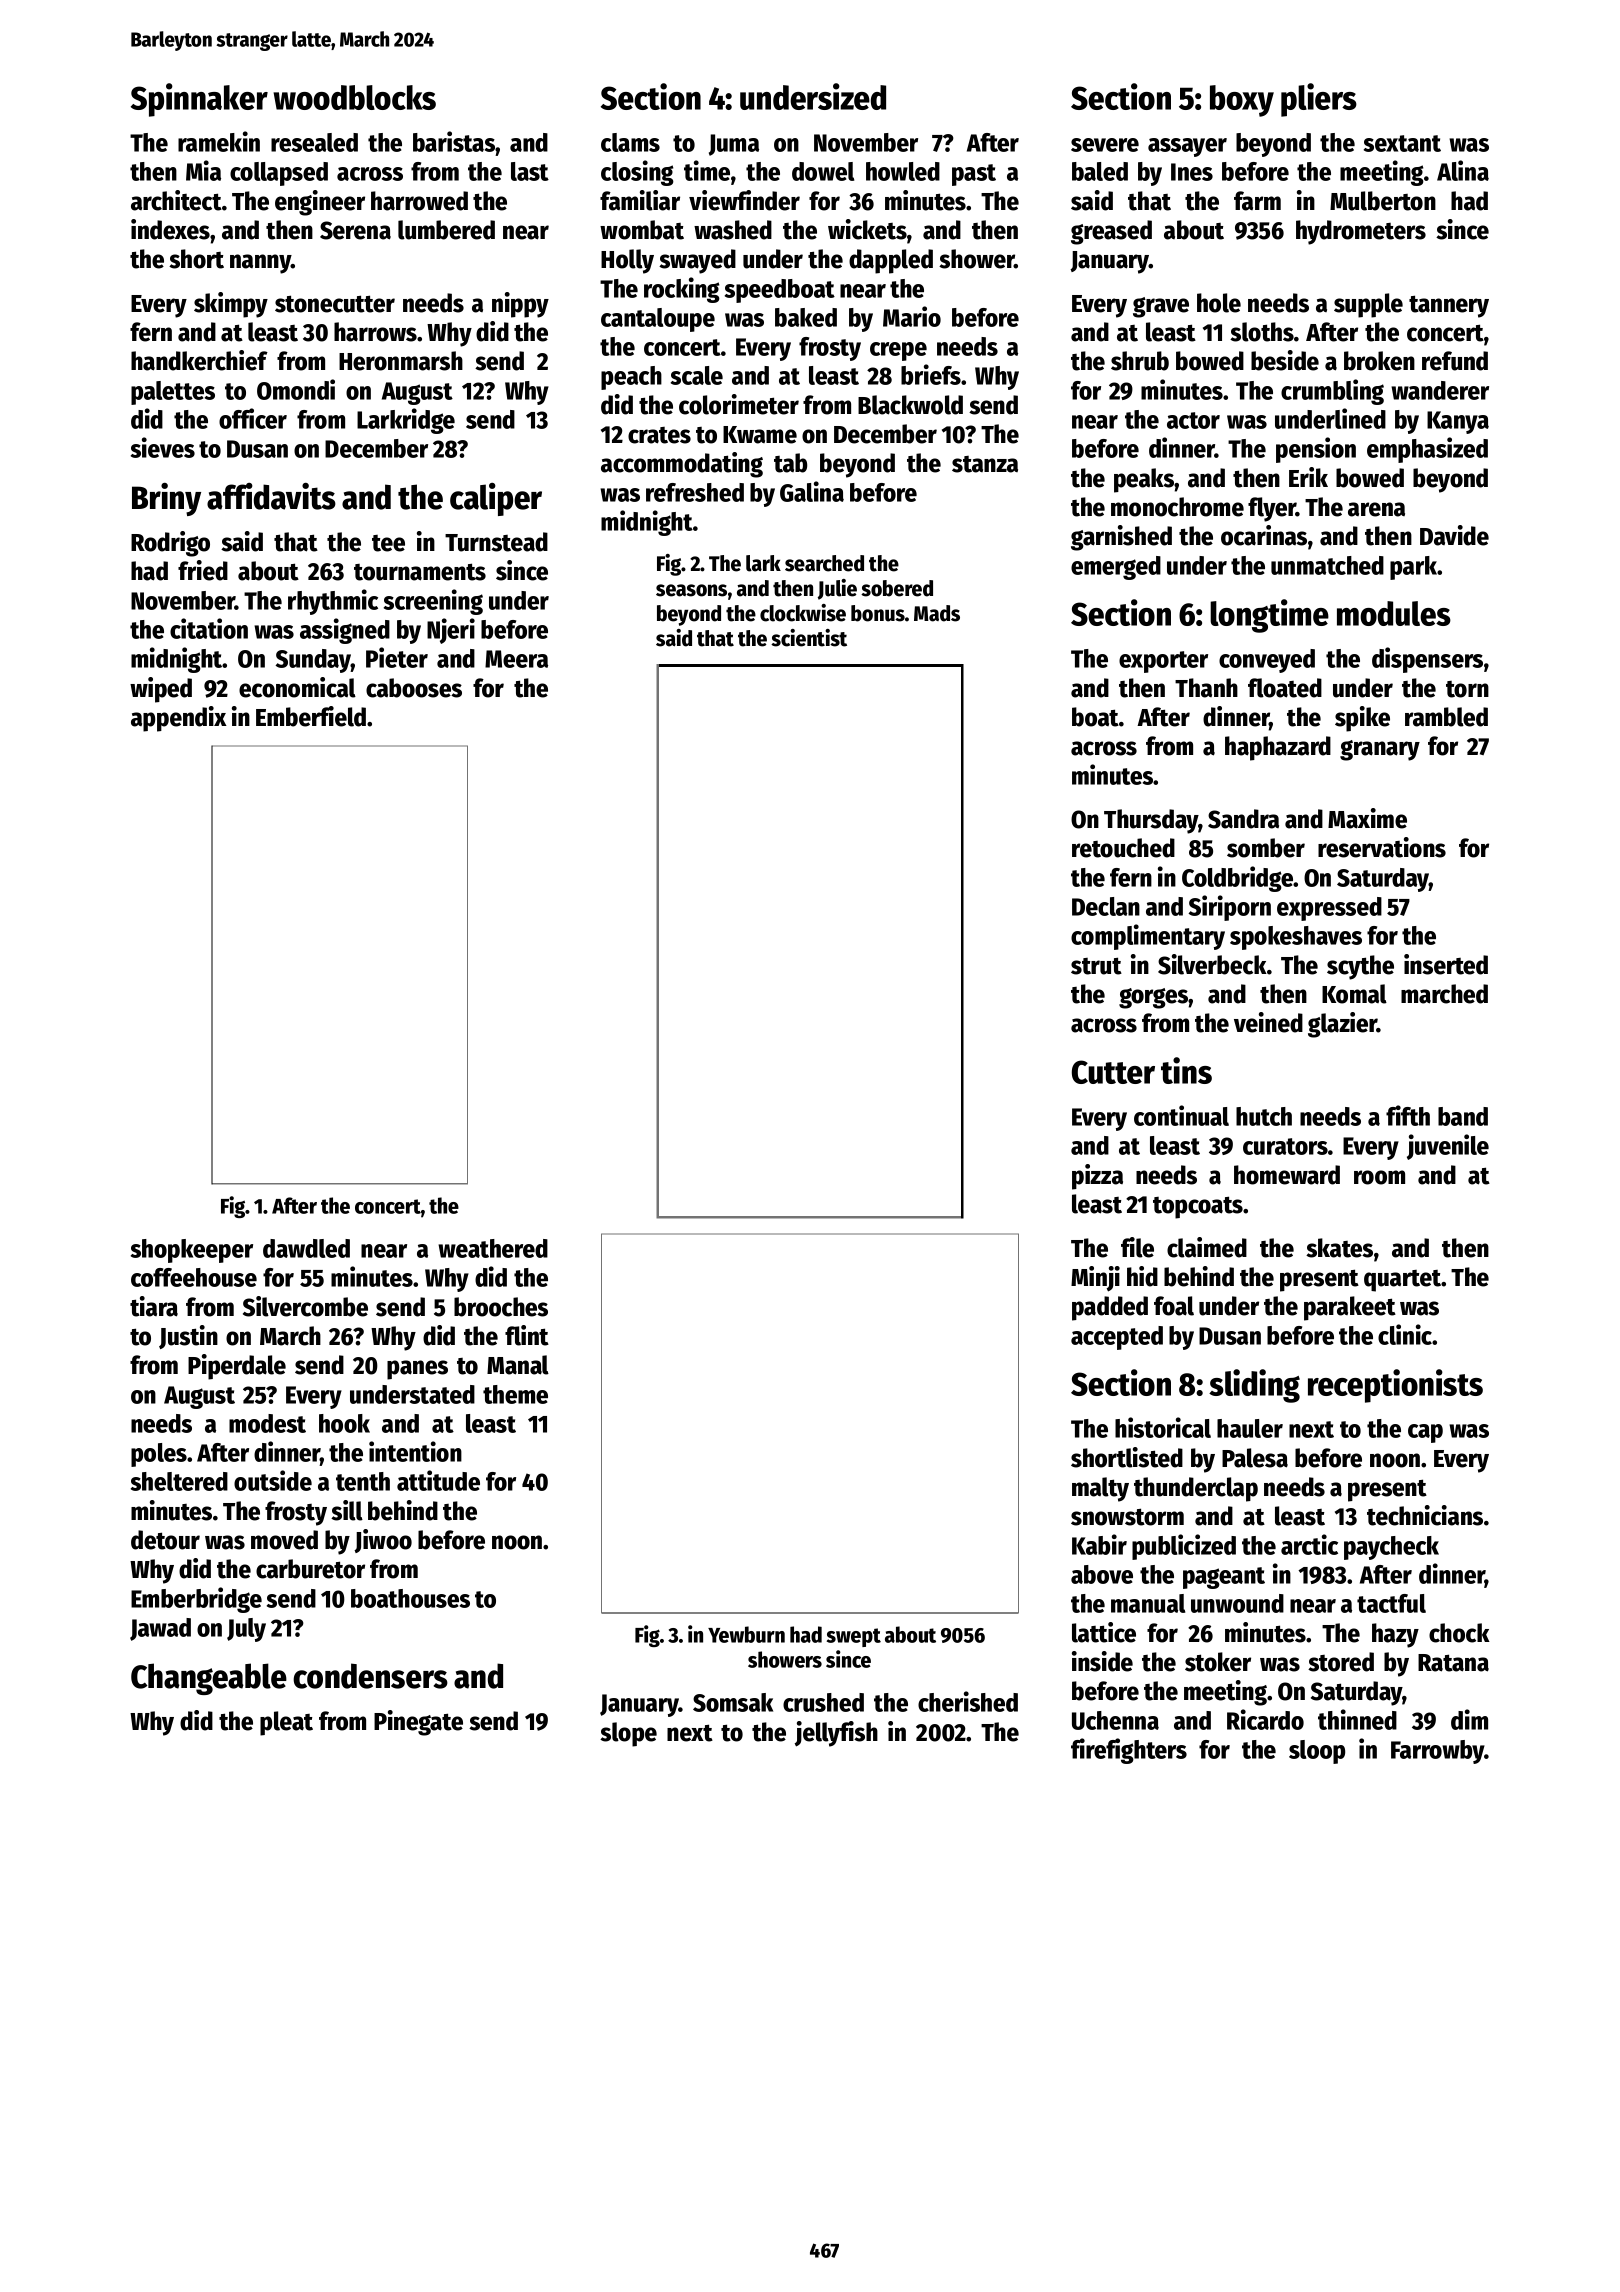 The image size is (1620, 2292). What do you see at coordinates (237, 1367) in the image?
I see `Piperdale` at bounding box center [237, 1367].
